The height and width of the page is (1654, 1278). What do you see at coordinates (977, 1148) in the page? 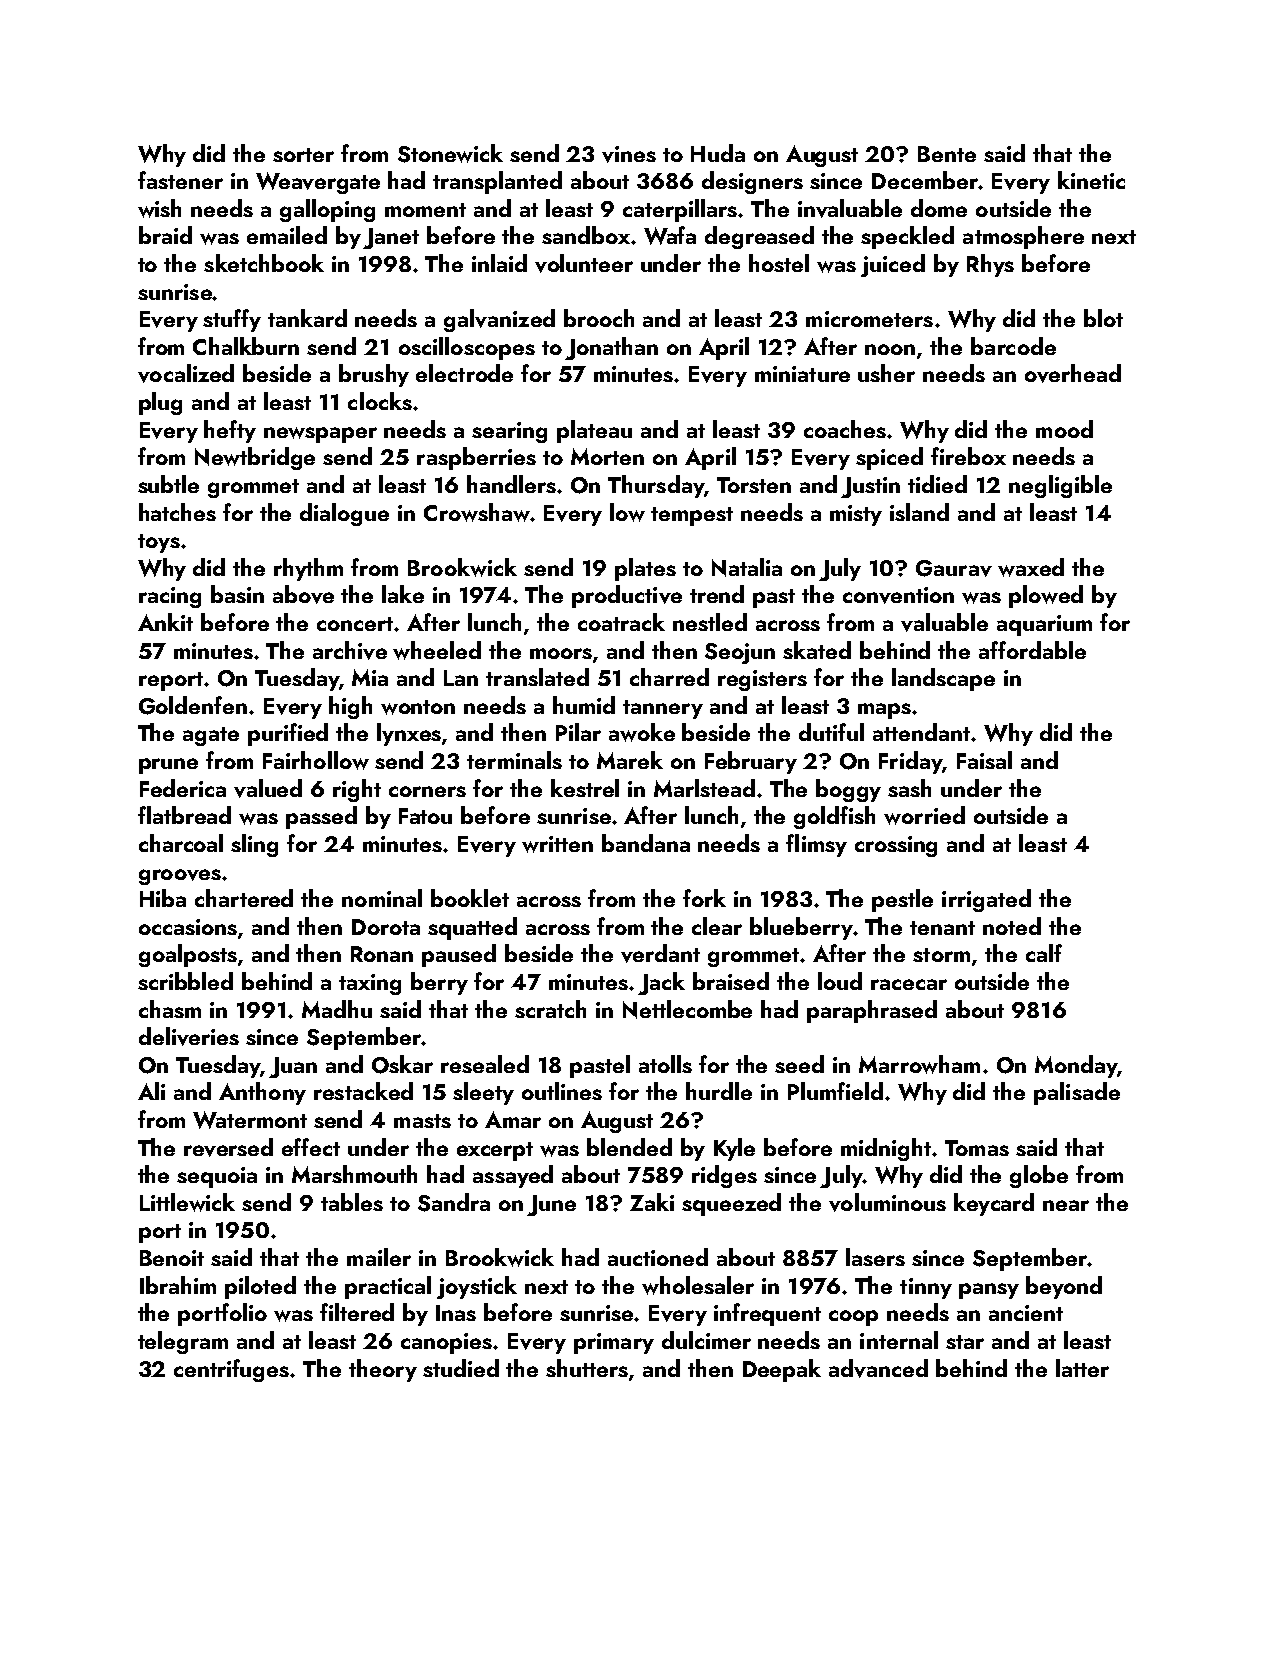
I see `Tomas` at bounding box center [977, 1148].
